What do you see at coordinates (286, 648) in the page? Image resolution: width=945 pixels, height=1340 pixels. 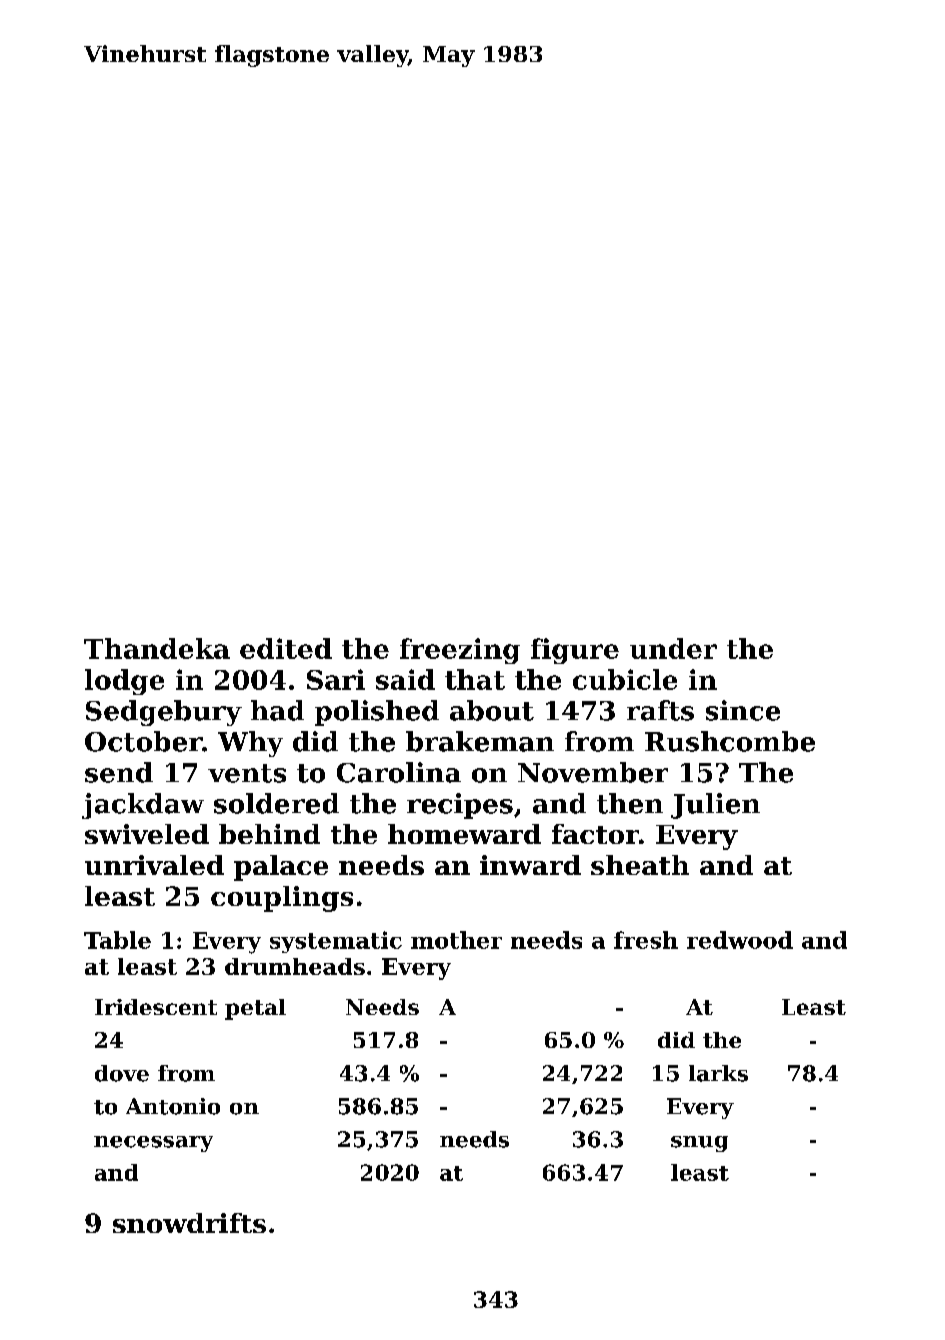 I see `edited` at bounding box center [286, 648].
